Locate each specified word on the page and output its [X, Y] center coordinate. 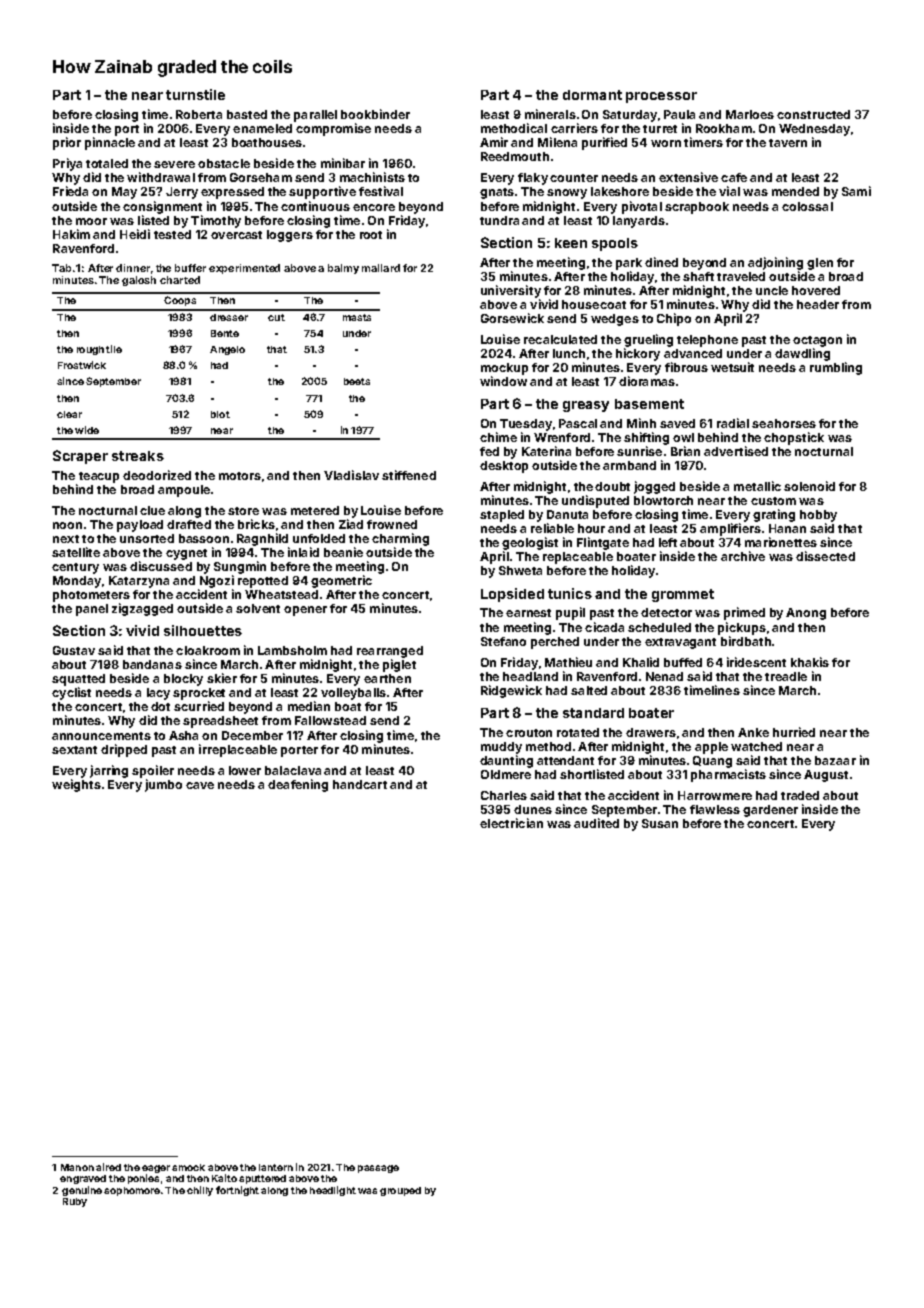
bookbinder [375, 114]
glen [820, 264]
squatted [78, 680]
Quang [712, 762]
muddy [501, 748]
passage [378, 1169]
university [511, 291]
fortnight [237, 1191]
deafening [298, 785]
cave [200, 785]
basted [247, 114]
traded [800, 795]
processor [661, 97]
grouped [400, 1191]
